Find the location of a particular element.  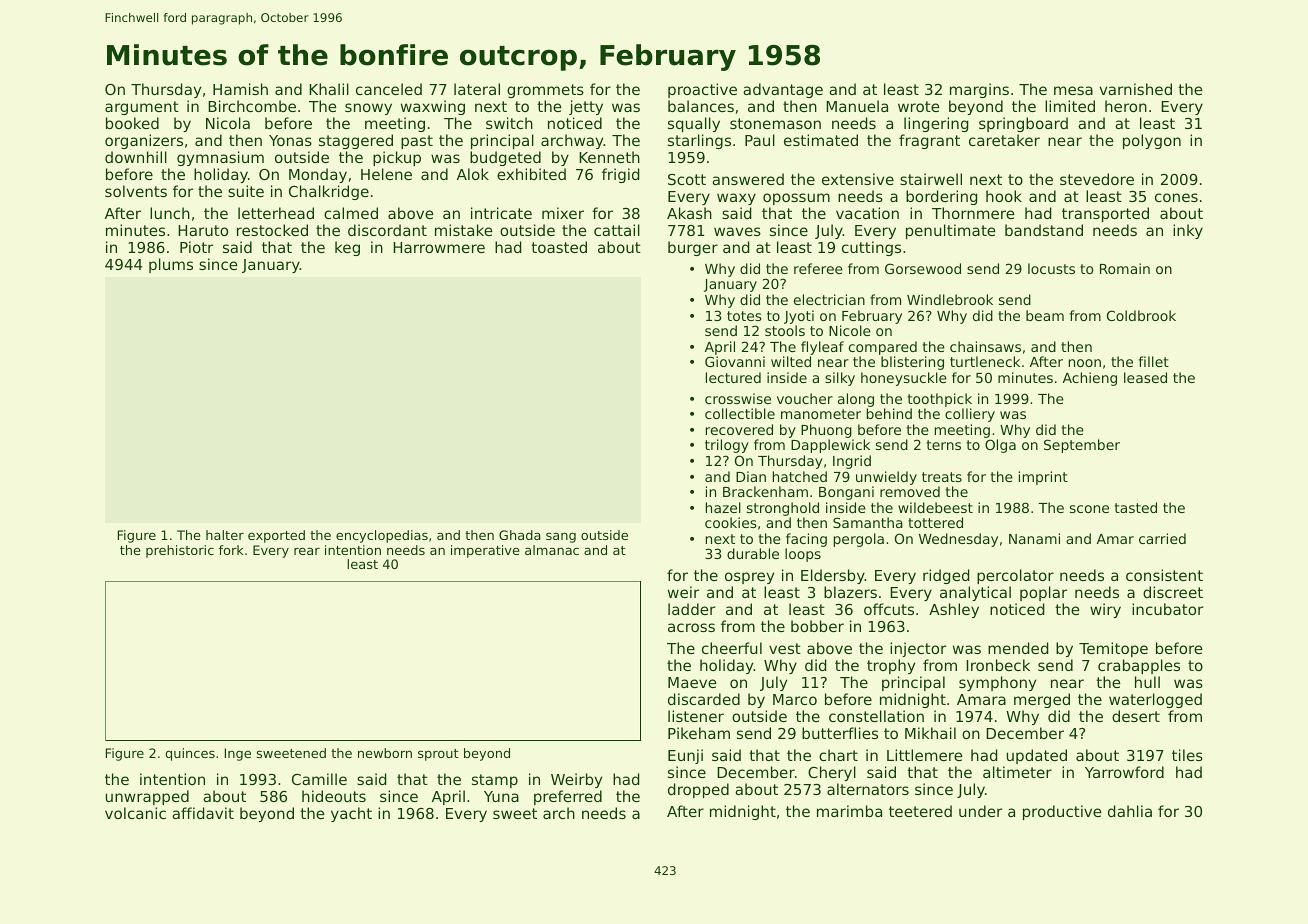

locusts is located at coordinates (1051, 268).
